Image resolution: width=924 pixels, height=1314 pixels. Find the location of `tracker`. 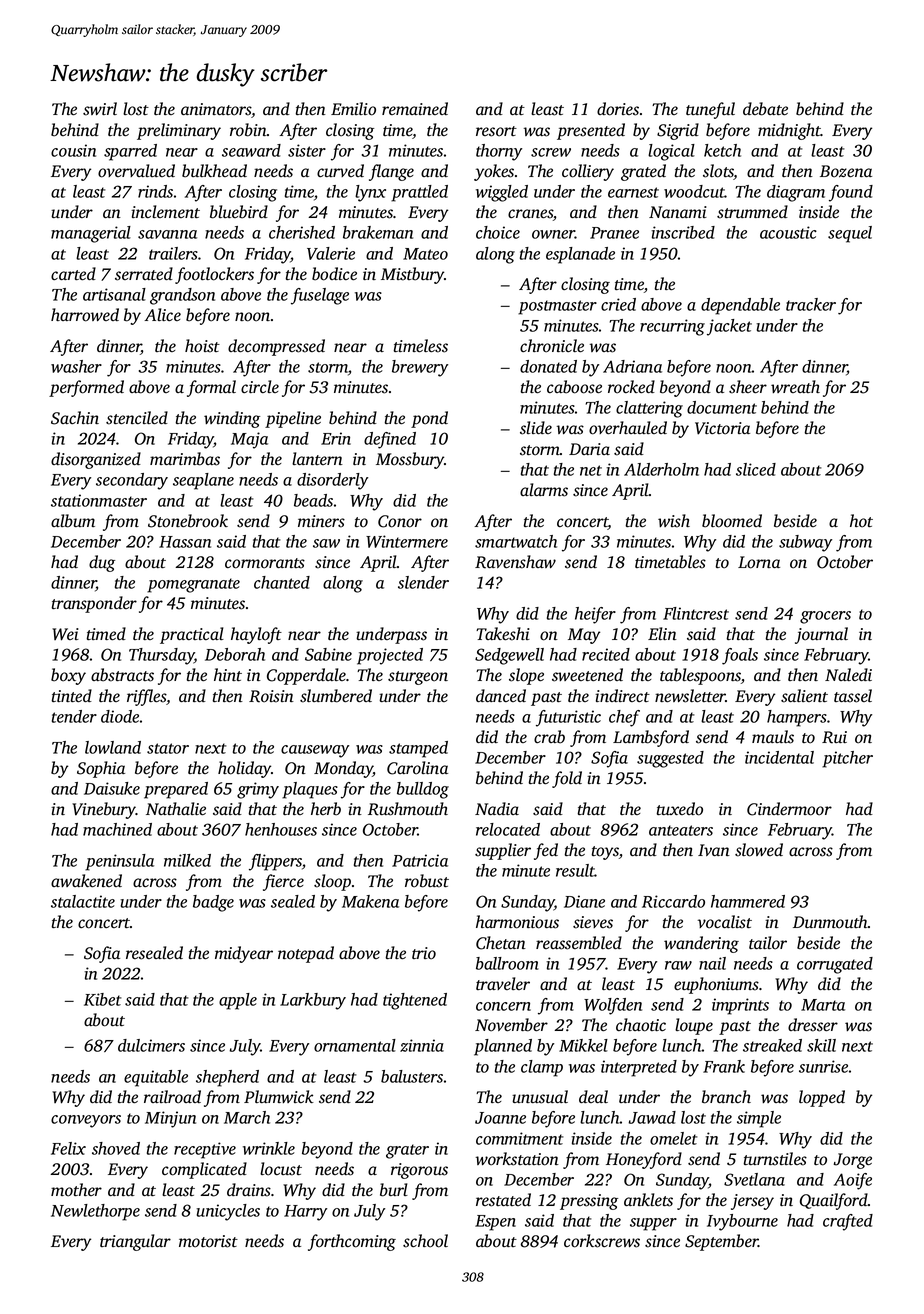

tracker is located at coordinates (811, 304).
